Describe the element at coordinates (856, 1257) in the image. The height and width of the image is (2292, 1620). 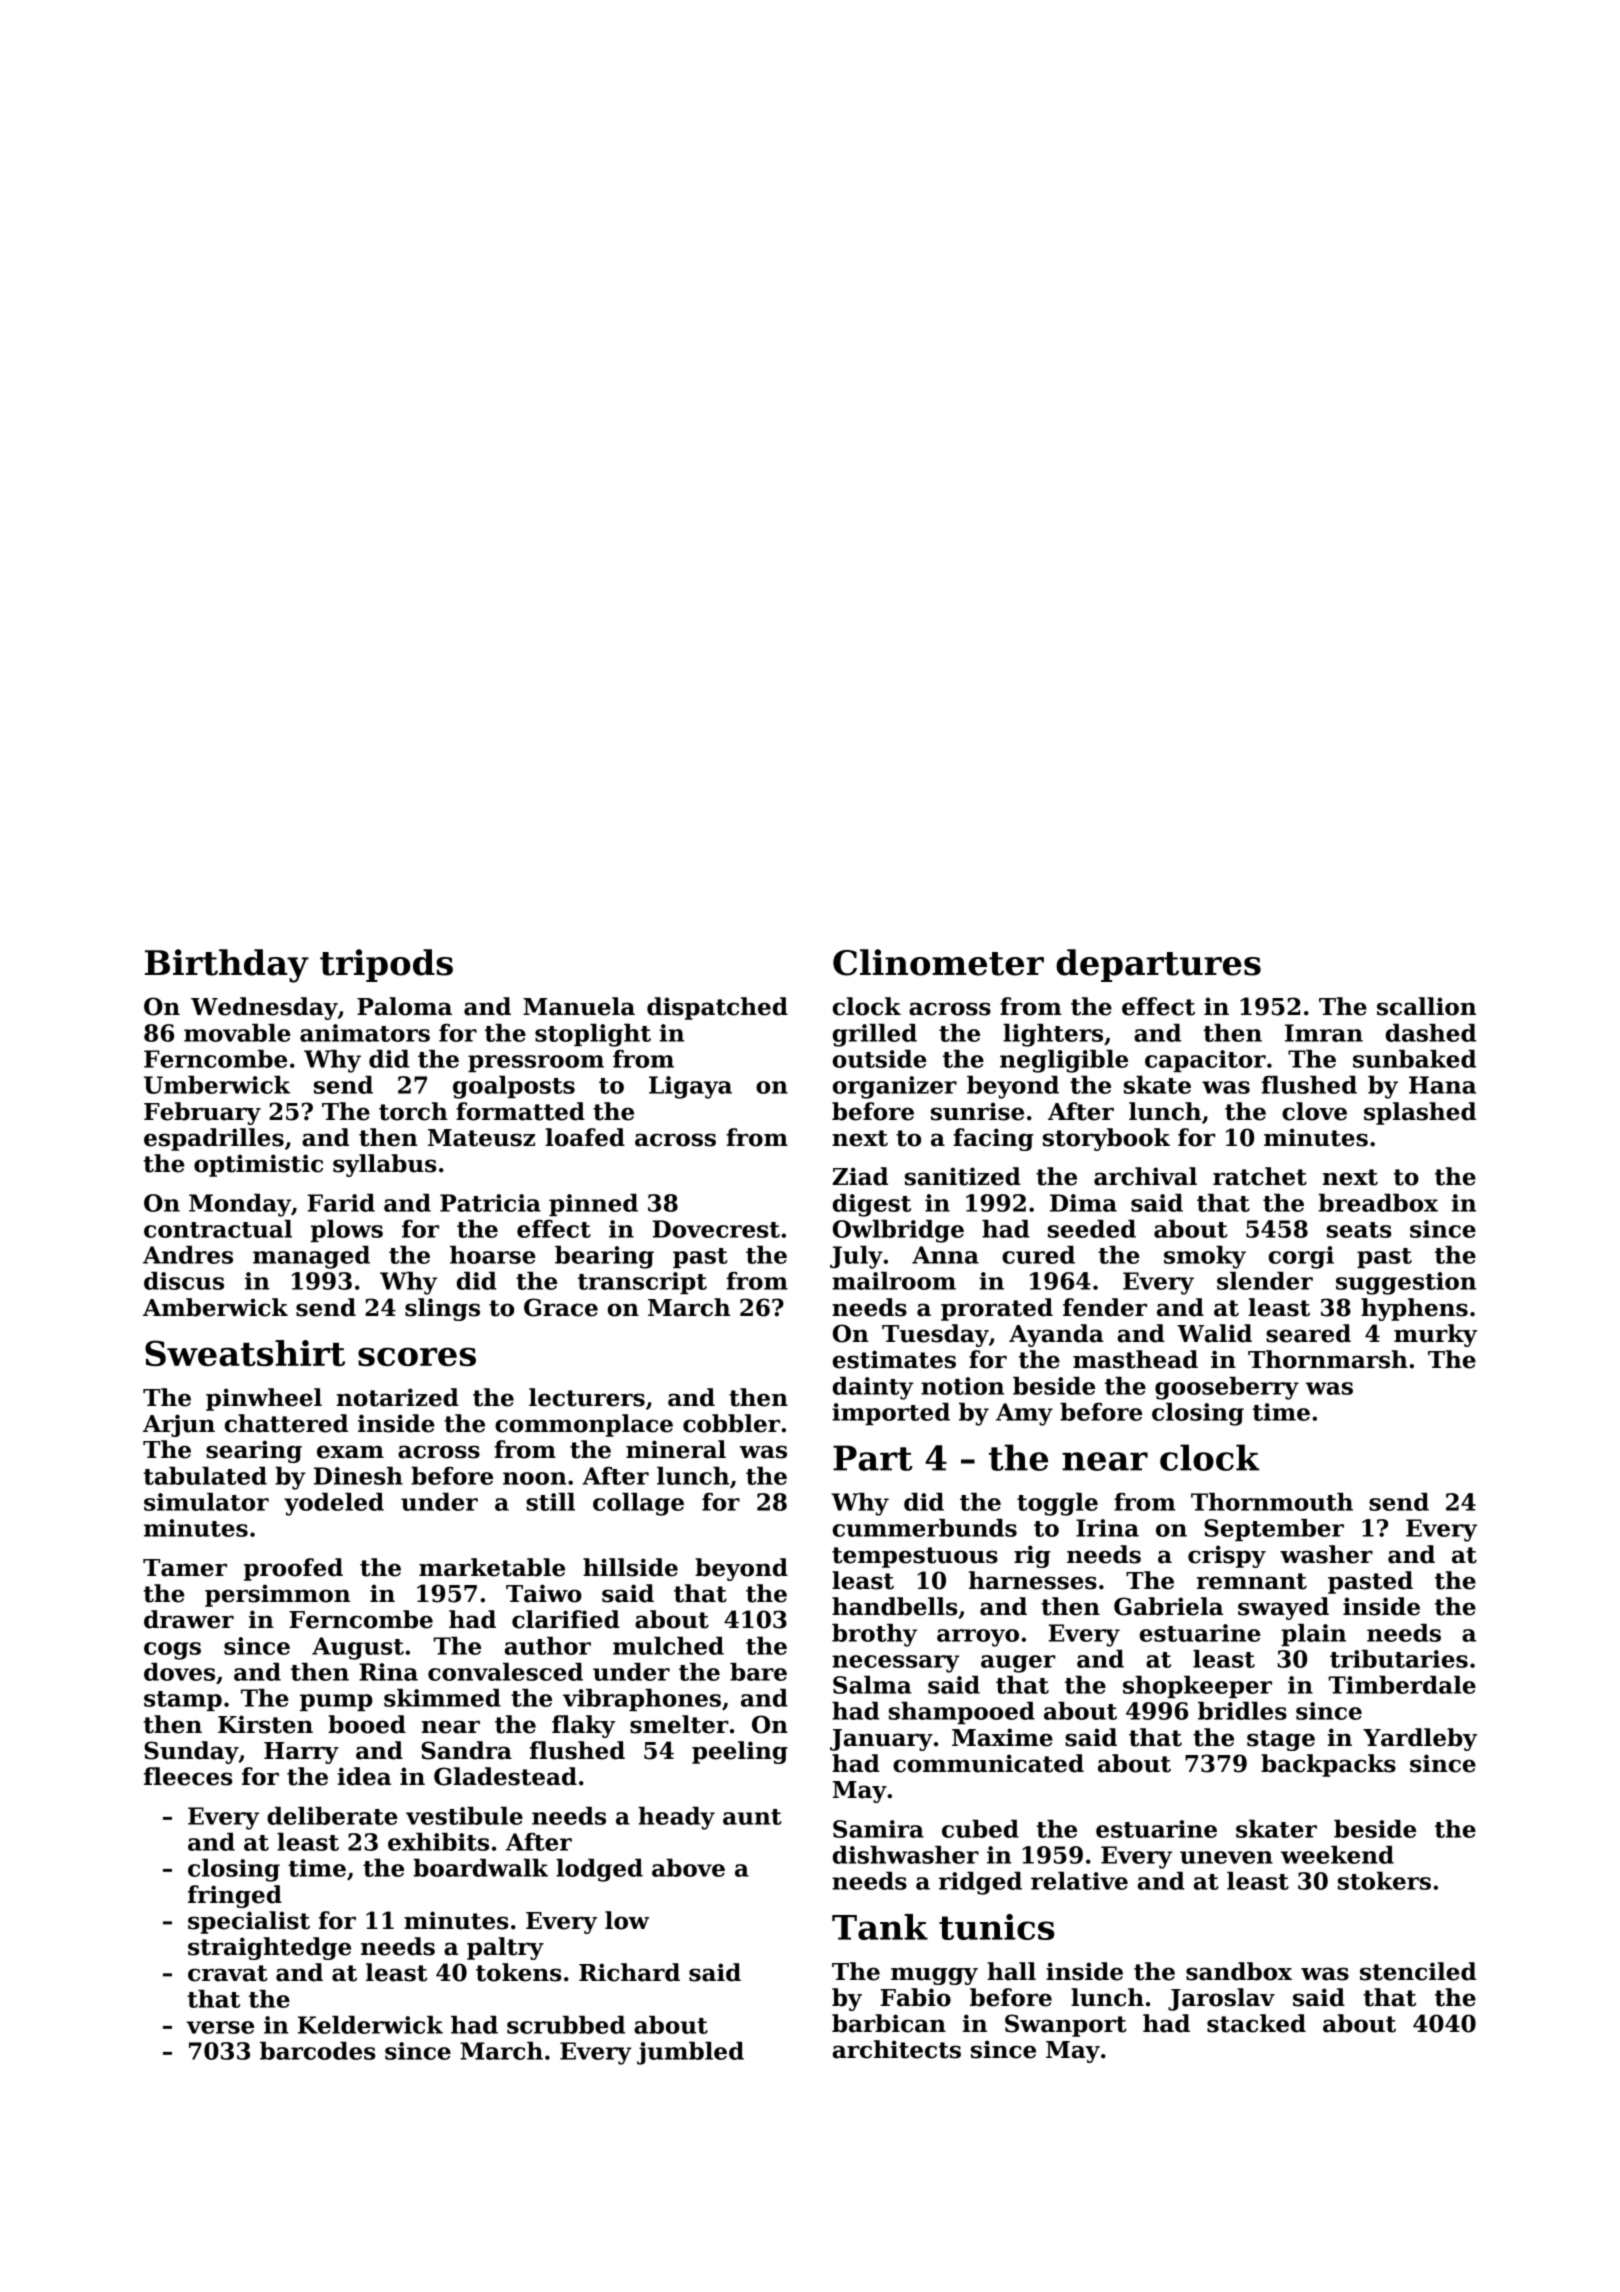
I see `July` at that location.
